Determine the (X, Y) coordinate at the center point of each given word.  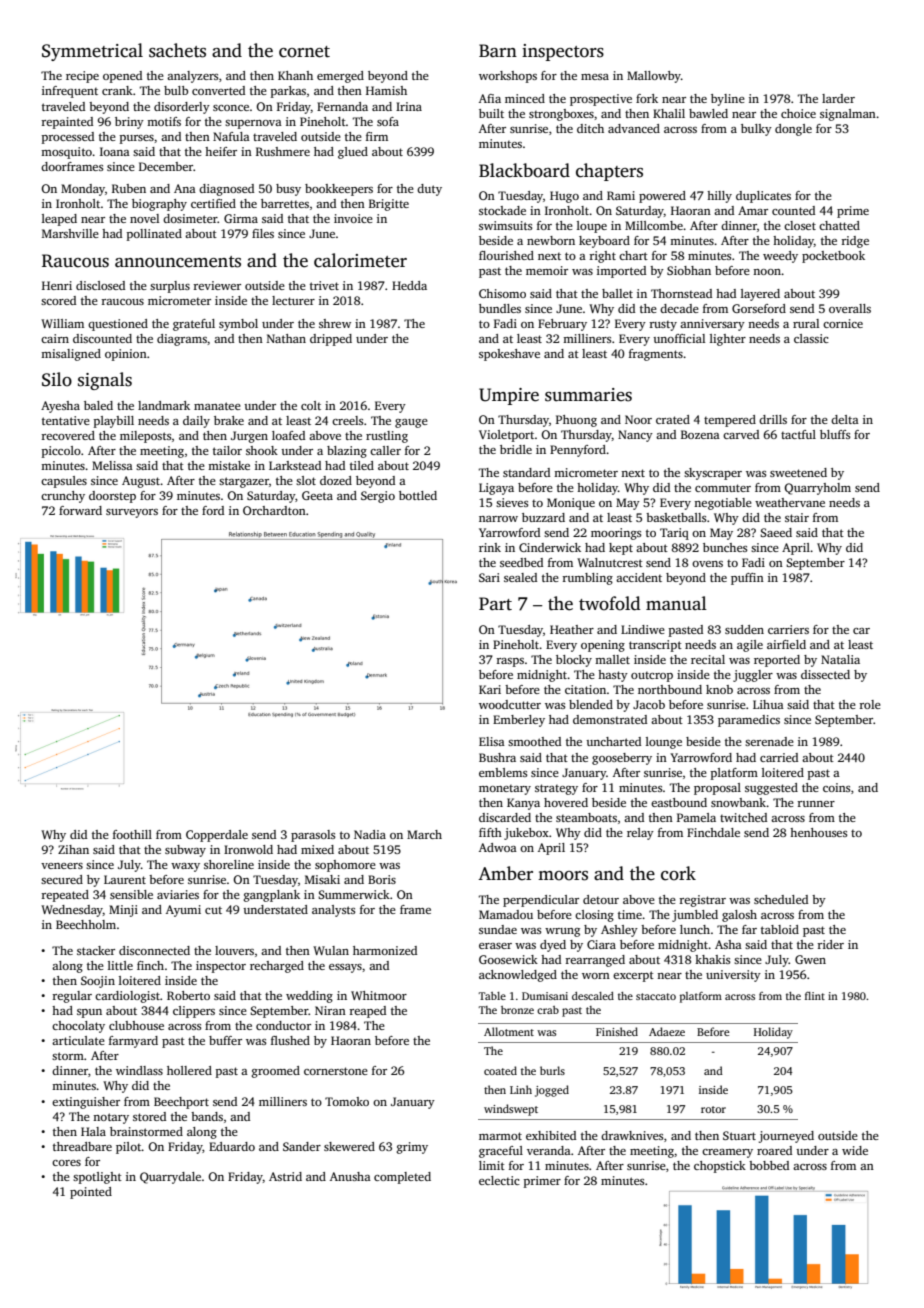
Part (495, 604)
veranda (549, 1150)
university (733, 976)
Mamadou (506, 914)
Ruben (129, 188)
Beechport (181, 1103)
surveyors (132, 513)
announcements (178, 262)
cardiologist (127, 997)
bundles (500, 308)
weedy (780, 257)
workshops (508, 77)
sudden (744, 629)
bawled (708, 113)
